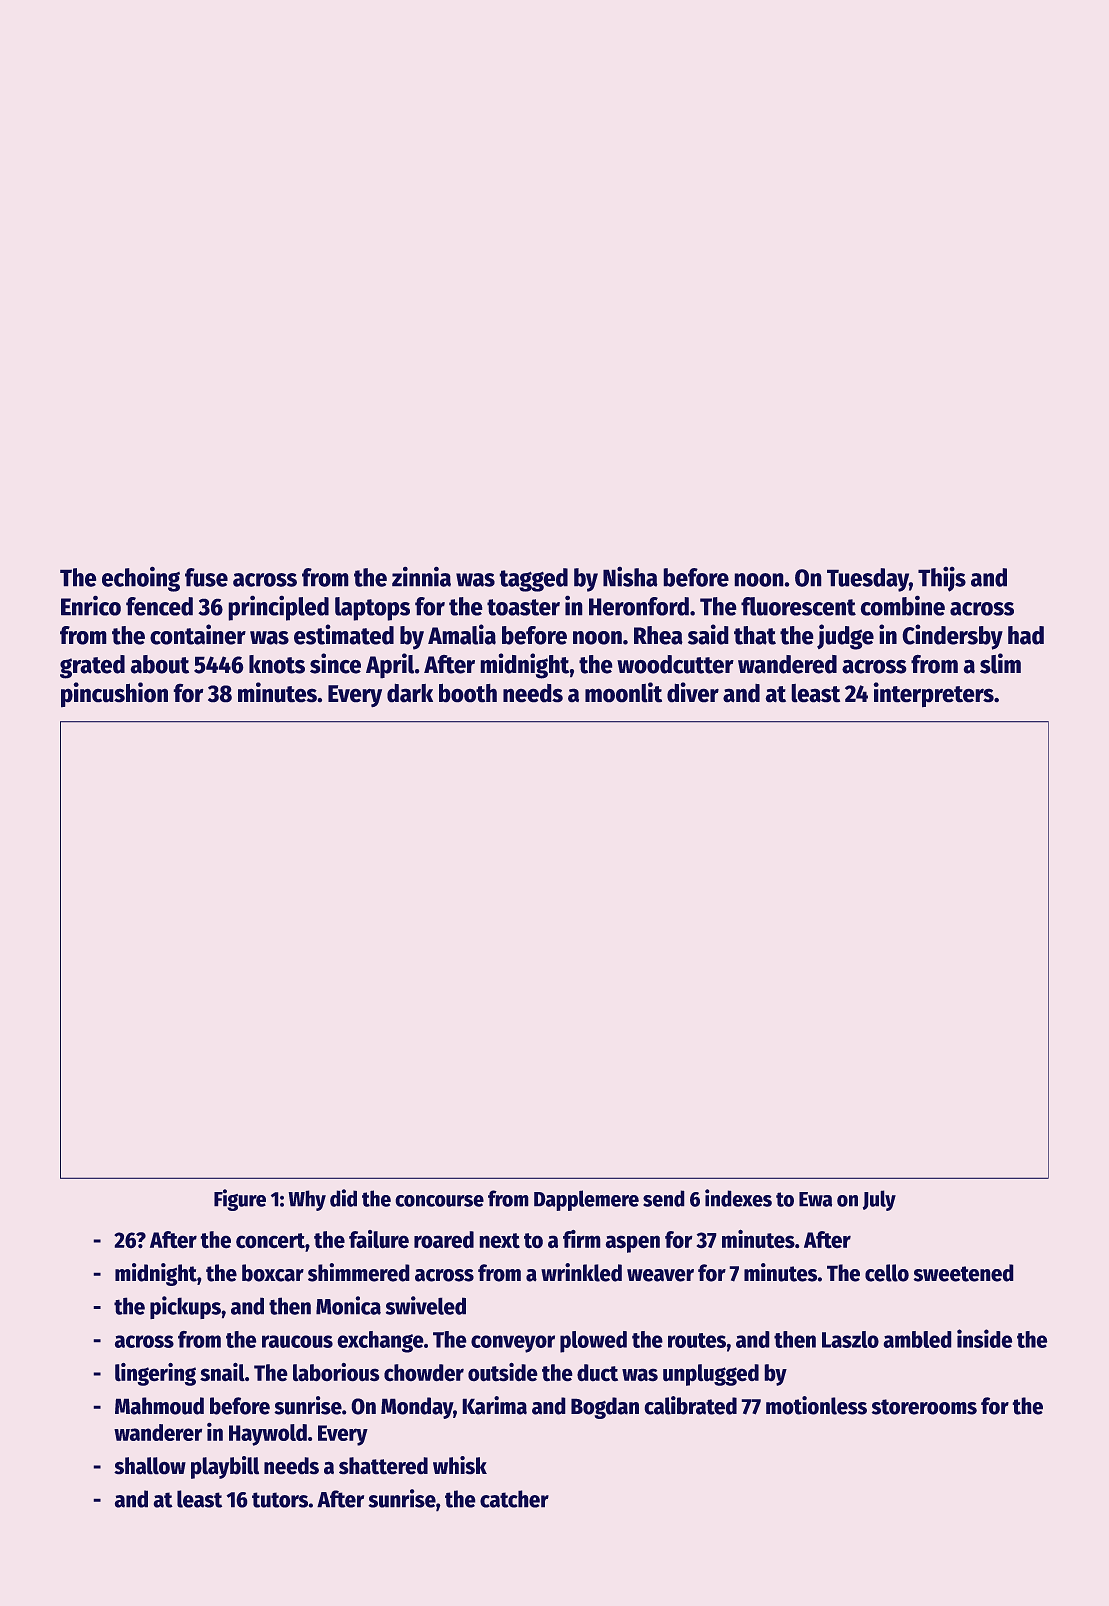 The width and height of the screenshot is (1109, 1606). Describe the element at coordinates (141, 579) in the screenshot. I see `echoing` at that location.
